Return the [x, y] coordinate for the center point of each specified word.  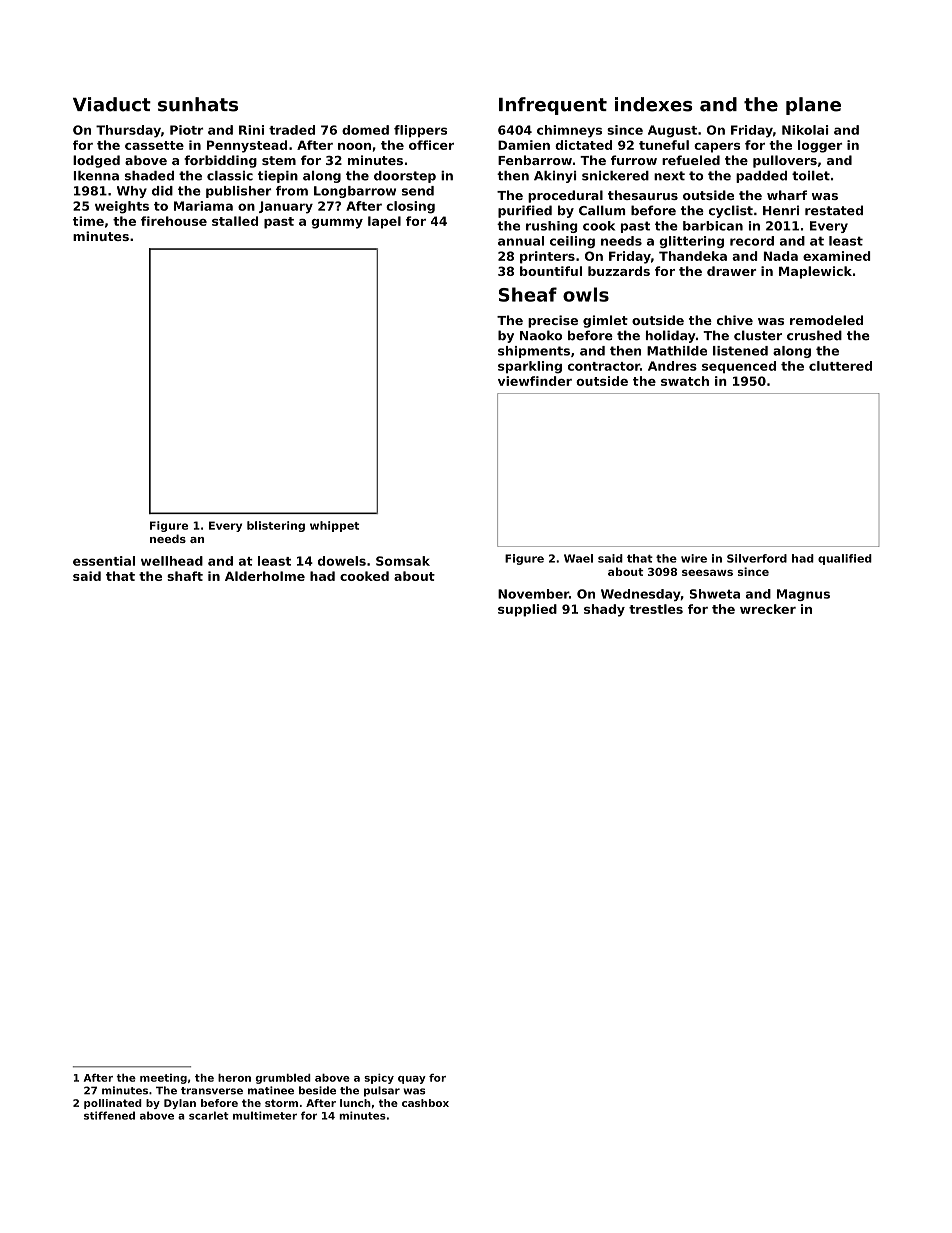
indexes [653, 104]
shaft [185, 576]
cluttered [840, 366]
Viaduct [112, 104]
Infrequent [553, 106]
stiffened [109, 1115]
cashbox [425, 1103]
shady [604, 610]
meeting [163, 1079]
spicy [379, 1079]
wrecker [768, 609]
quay [412, 1080]
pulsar [382, 1091]
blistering [276, 526]
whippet [334, 526]
